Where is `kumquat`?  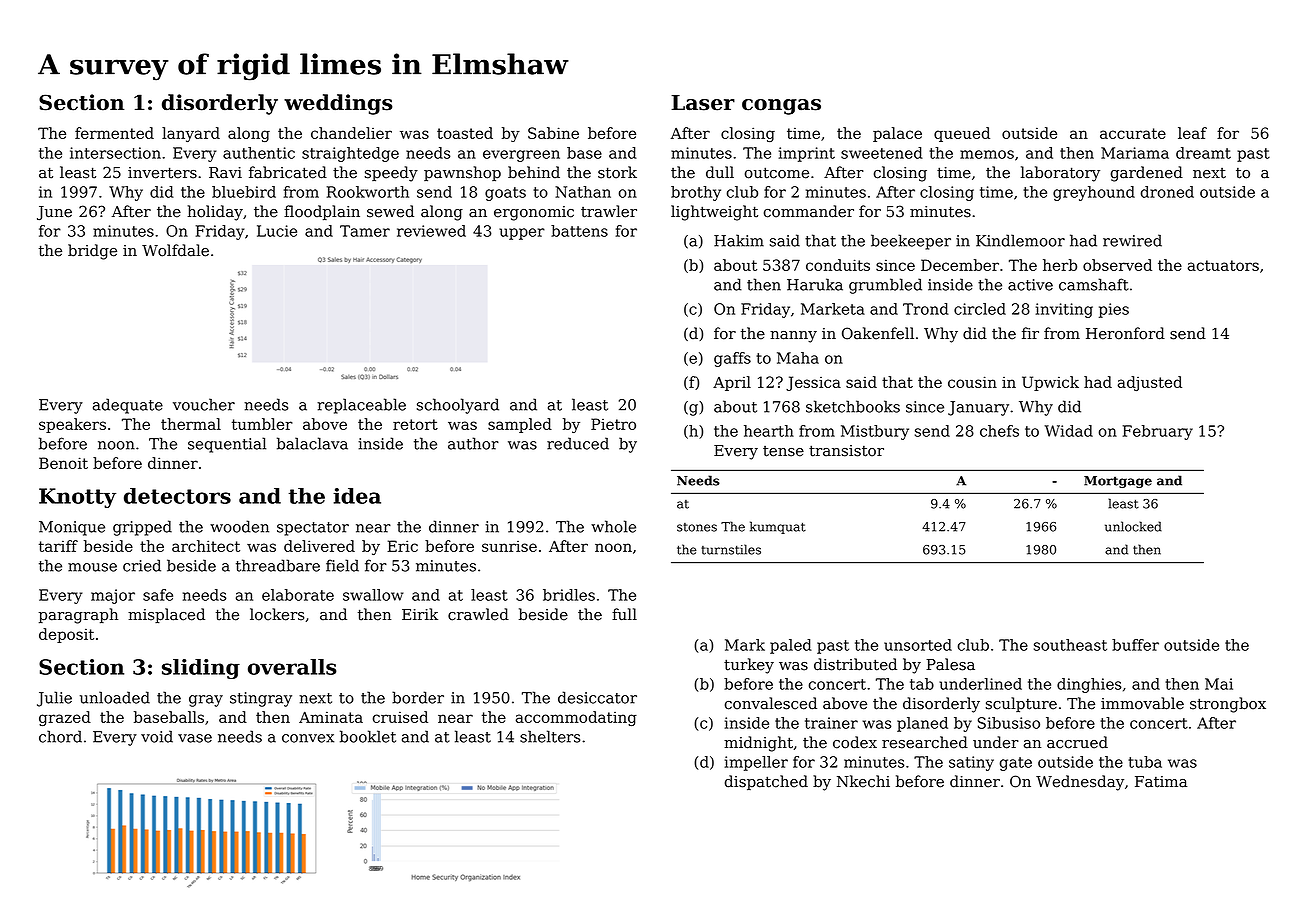 kumquat is located at coordinates (778, 527).
